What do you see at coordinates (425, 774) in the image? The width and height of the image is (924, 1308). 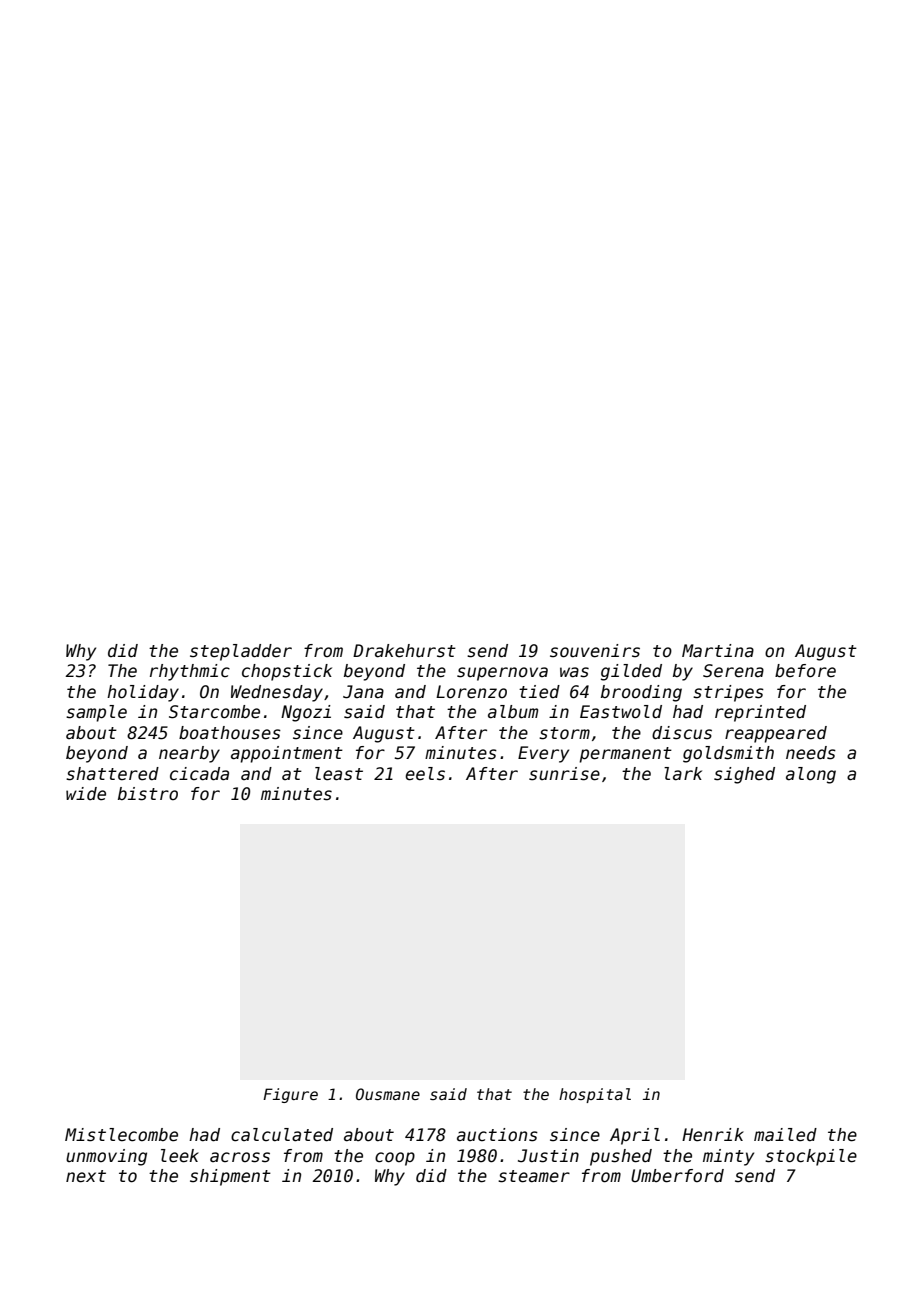 I see `eels` at bounding box center [425, 774].
